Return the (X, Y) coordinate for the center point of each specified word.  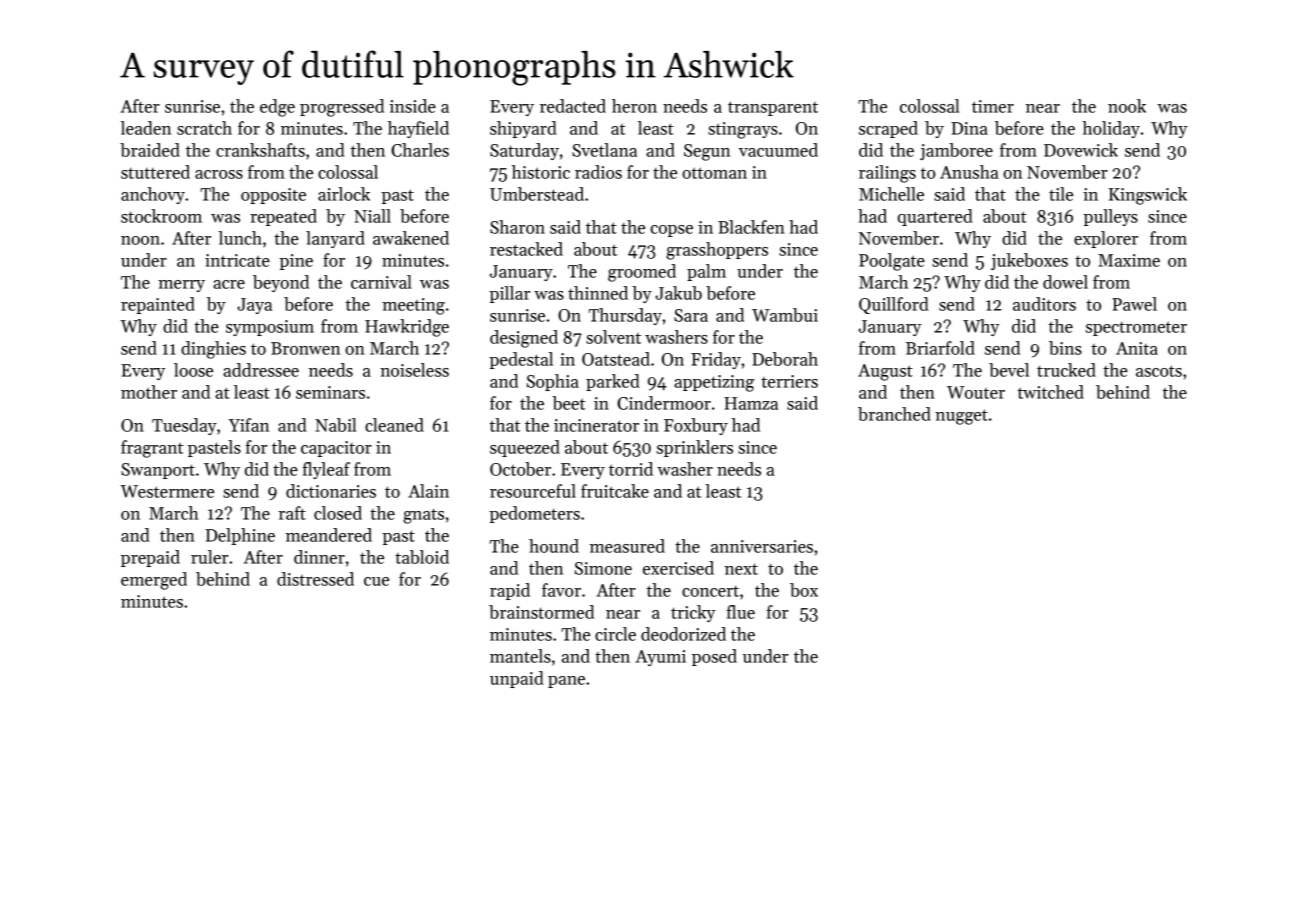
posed (714, 657)
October (520, 469)
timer (993, 106)
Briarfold (940, 348)
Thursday (625, 316)
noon (140, 240)
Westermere (167, 491)
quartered (935, 217)
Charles (420, 150)
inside (413, 106)
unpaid (517, 679)
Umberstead (537, 194)
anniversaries (762, 546)
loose (193, 370)
